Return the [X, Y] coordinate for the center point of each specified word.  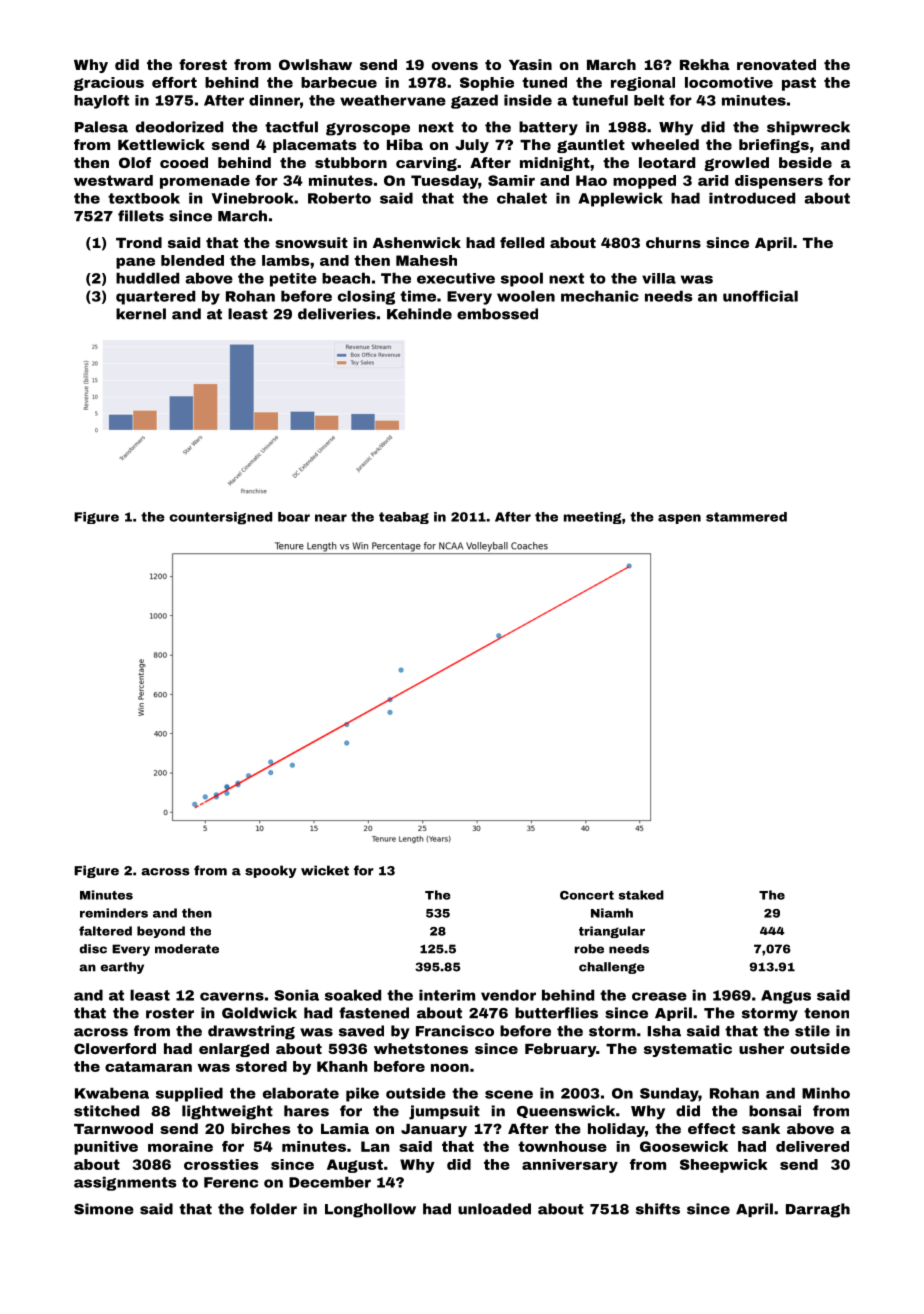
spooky [271, 871]
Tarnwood [113, 1128]
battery [548, 128]
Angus [786, 997]
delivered [812, 1146]
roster [170, 1013]
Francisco [455, 1031]
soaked [353, 995]
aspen [679, 519]
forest [203, 64]
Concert [587, 895]
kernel [141, 314]
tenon [826, 1013]
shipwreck [808, 128]
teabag [404, 518]
